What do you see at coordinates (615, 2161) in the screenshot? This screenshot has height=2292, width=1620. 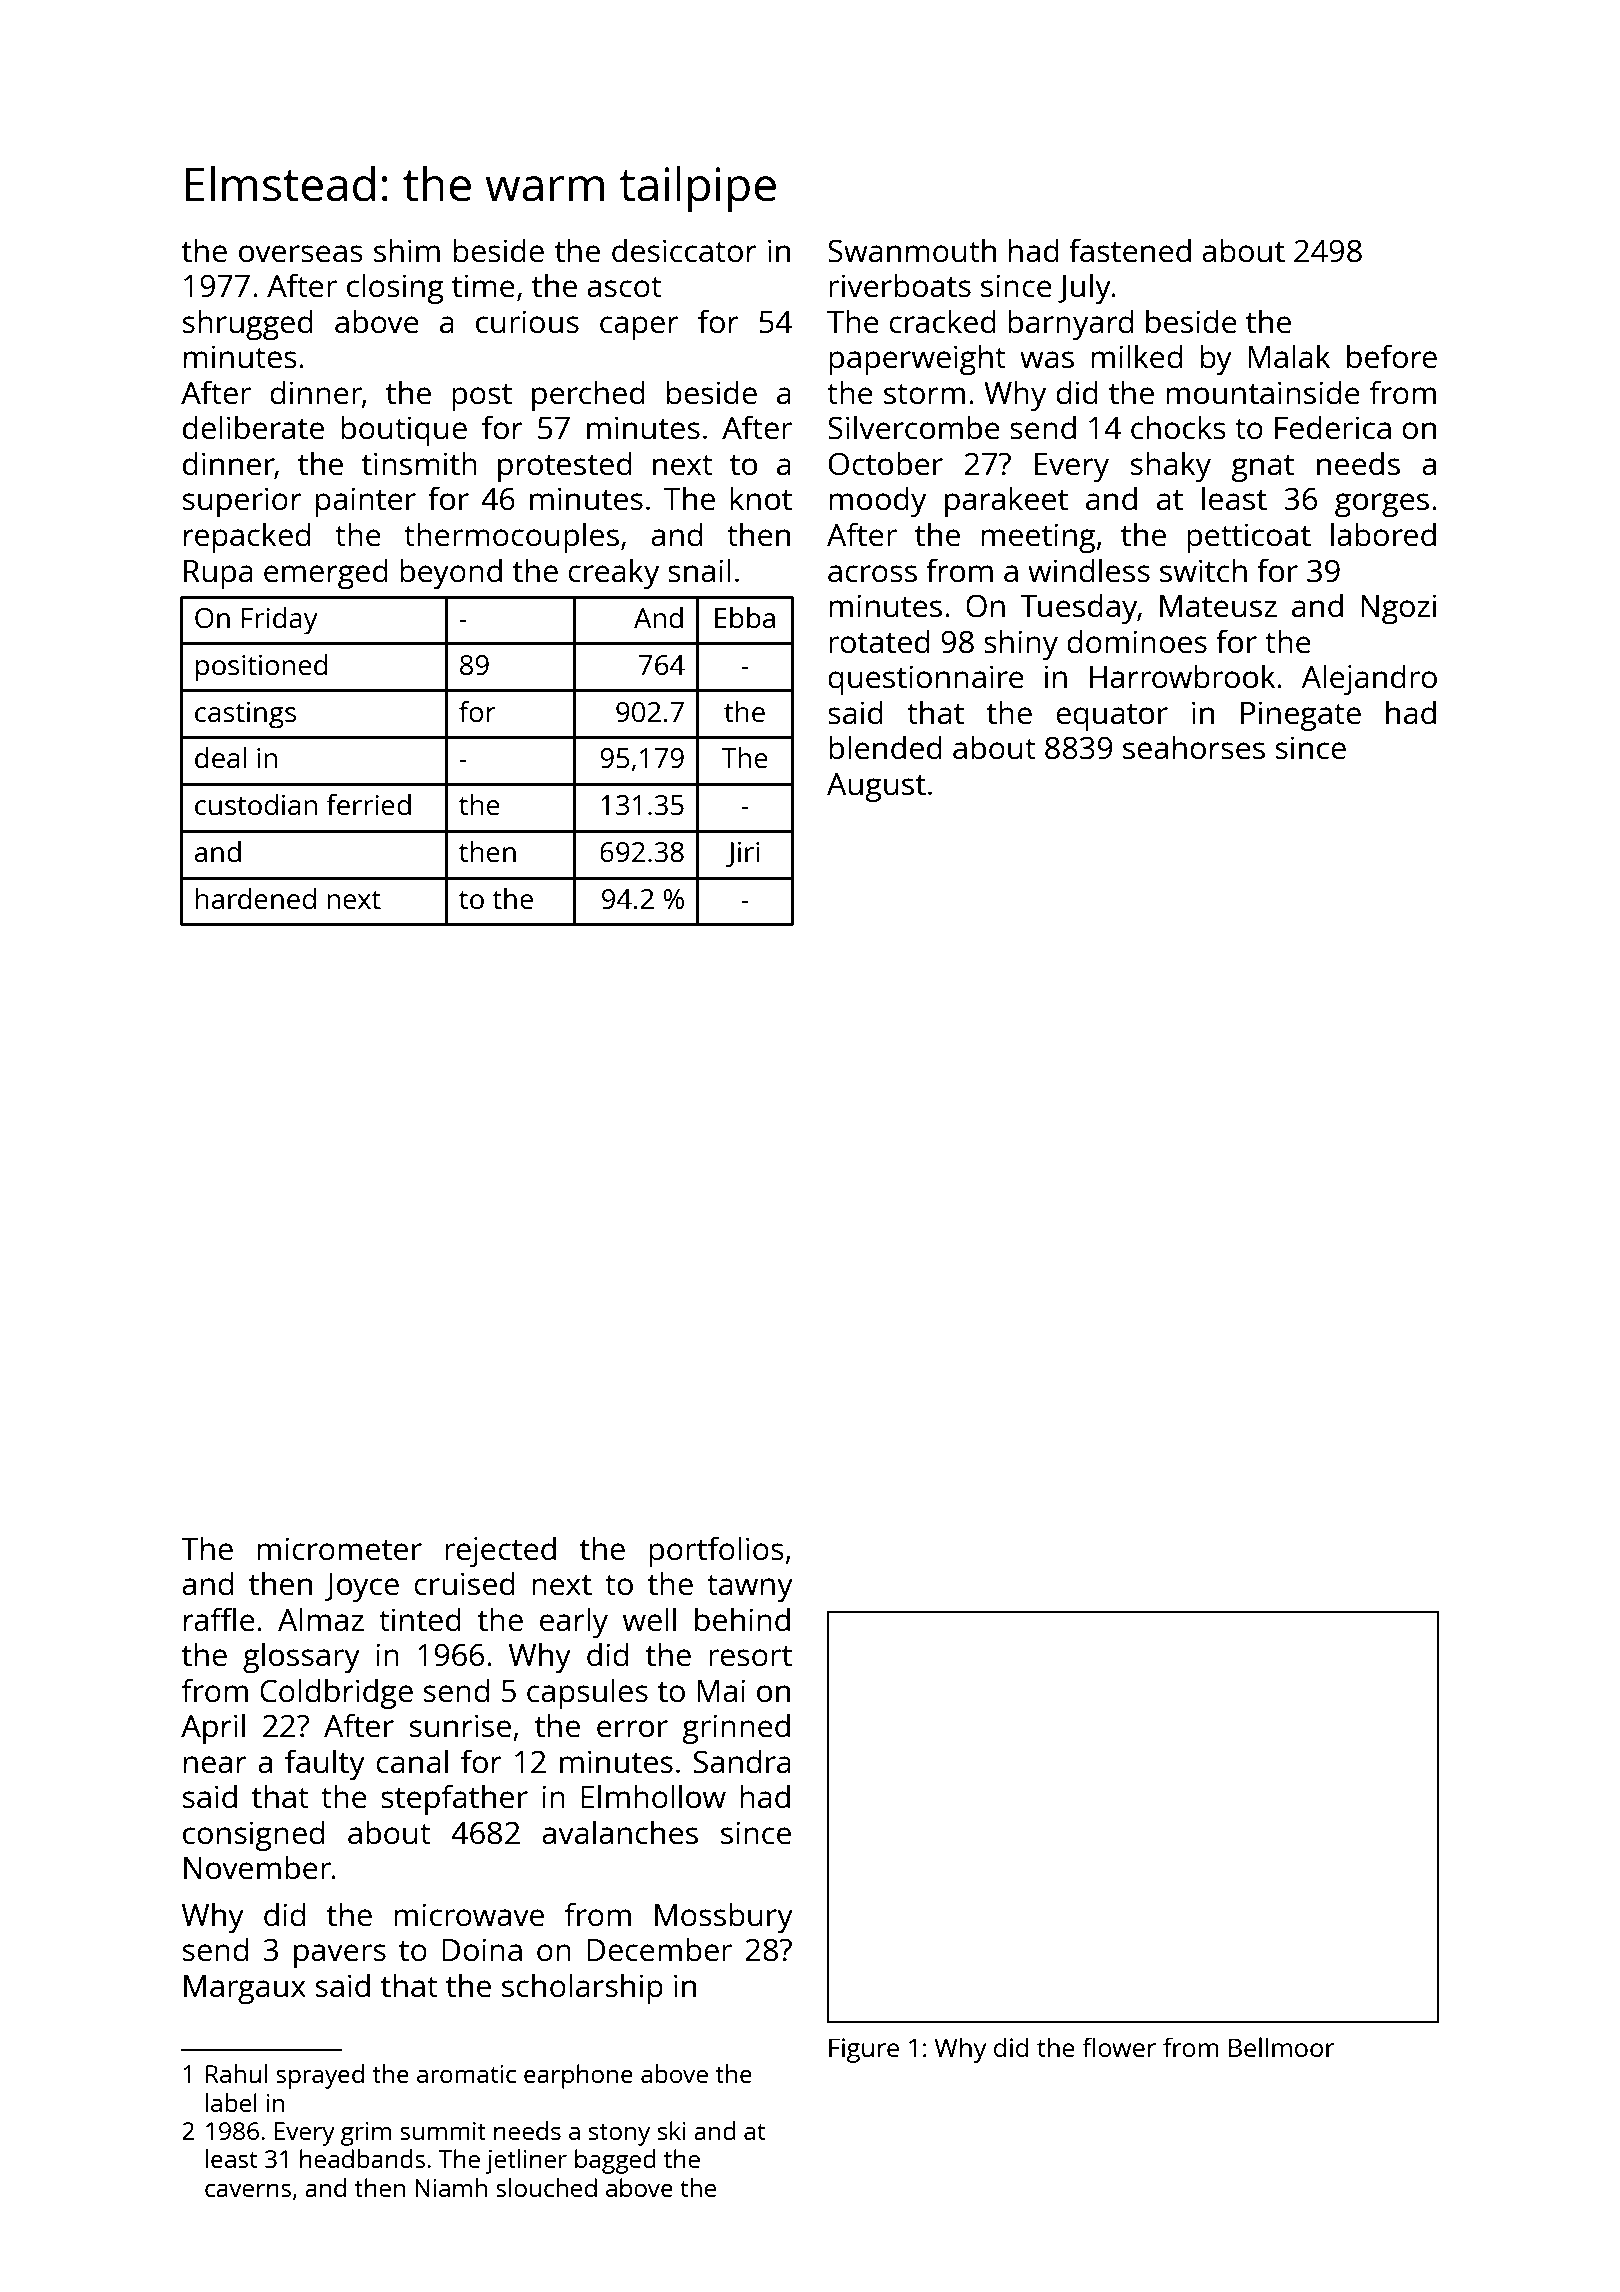 I see `bagged` at bounding box center [615, 2161].
